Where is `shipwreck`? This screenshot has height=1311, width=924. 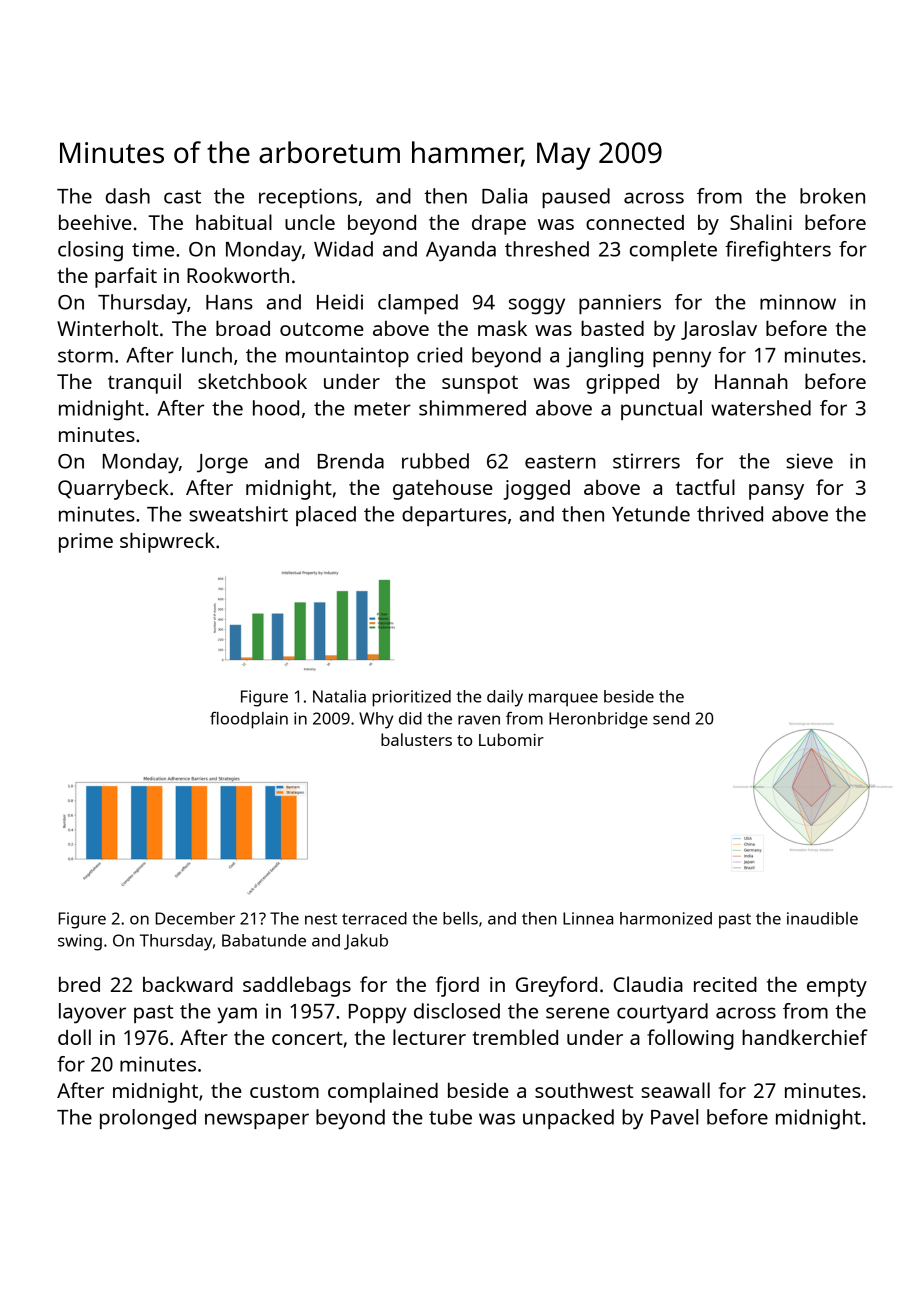 shipwreck is located at coordinates (167, 542).
